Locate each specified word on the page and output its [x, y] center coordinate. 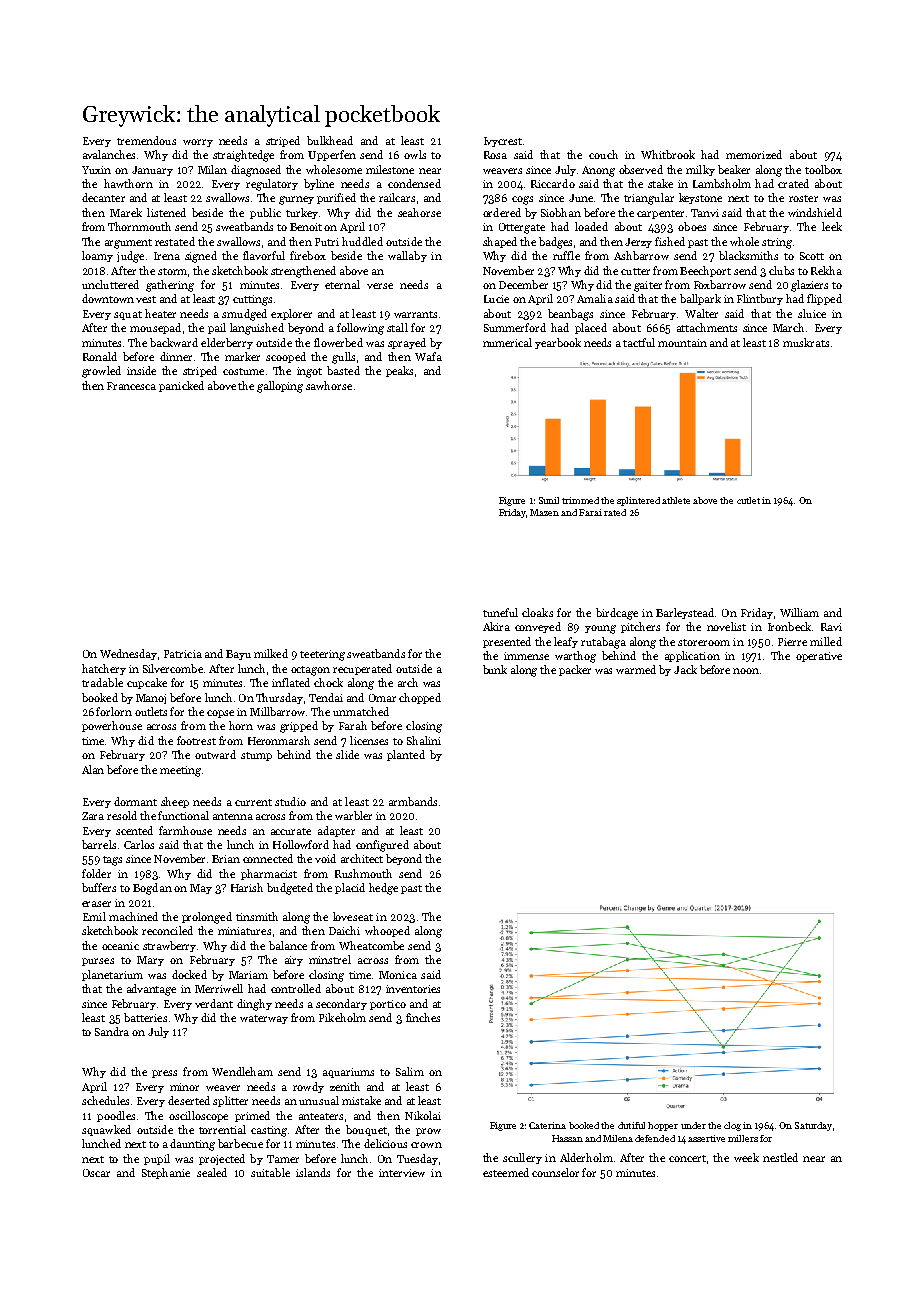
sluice [812, 313]
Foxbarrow [720, 284]
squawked [106, 1130]
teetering [322, 655]
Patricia [183, 654]
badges [555, 243]
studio [290, 801]
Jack [685, 669]
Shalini [424, 740]
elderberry [227, 343]
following [360, 329]
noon [746, 671]
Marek [126, 212]
